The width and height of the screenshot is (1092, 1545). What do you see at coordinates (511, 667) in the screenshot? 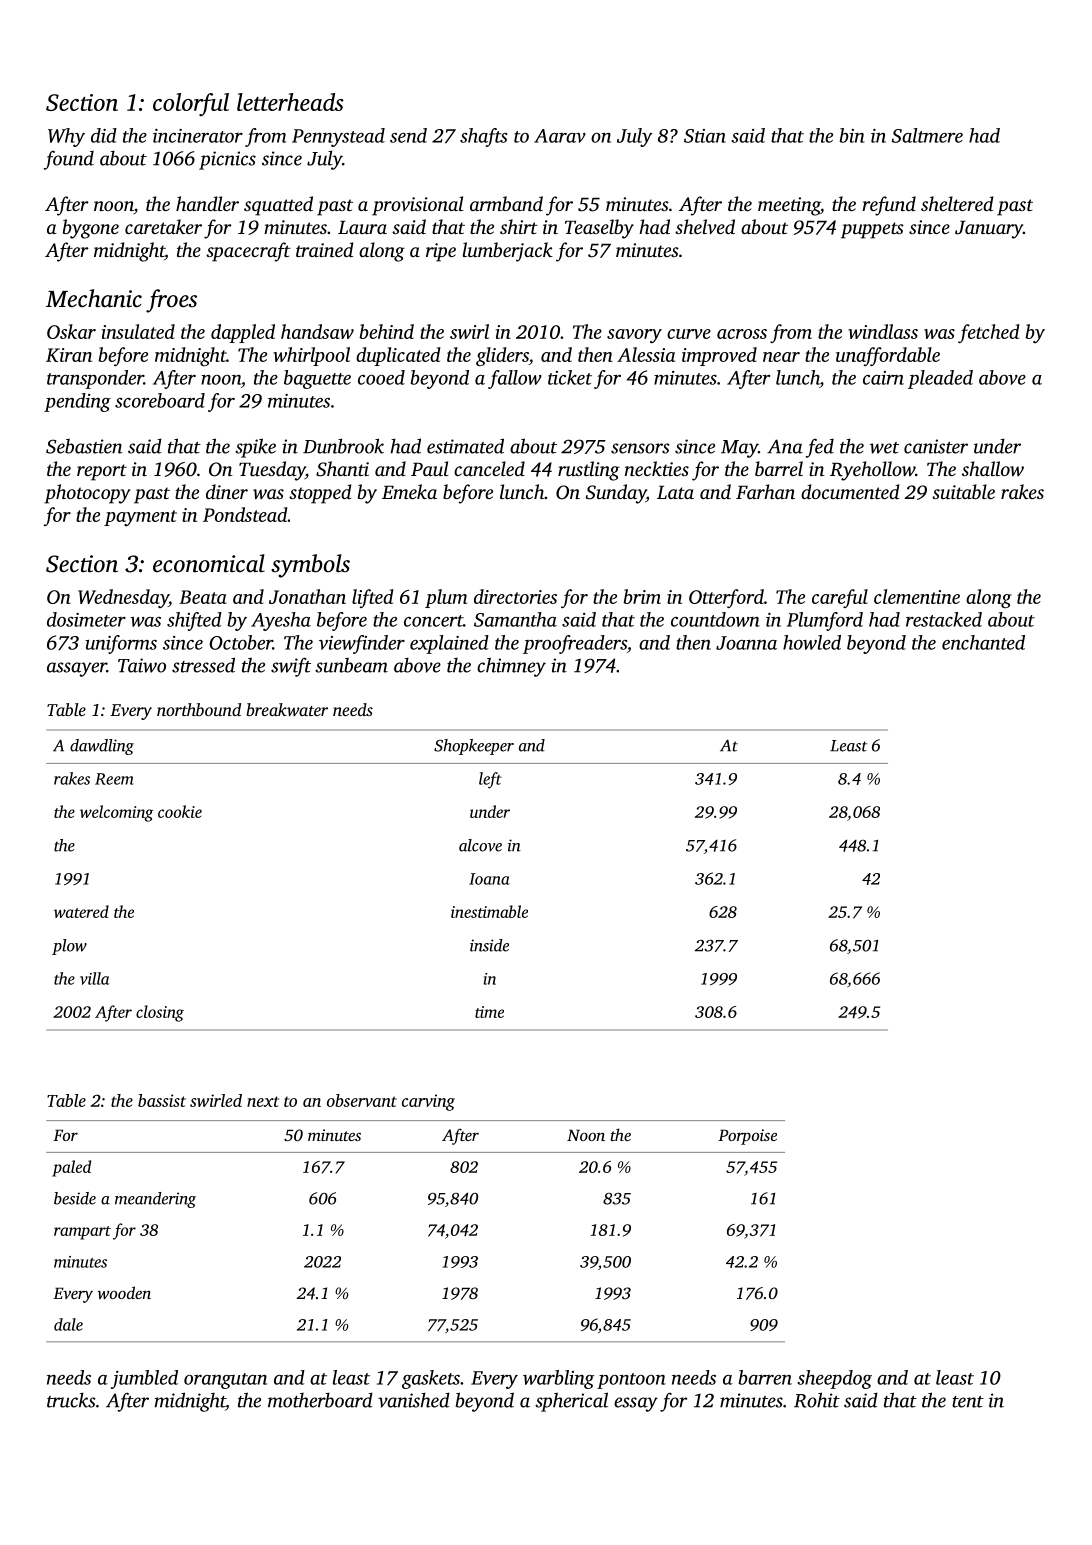
I see `chimney` at bounding box center [511, 667].
